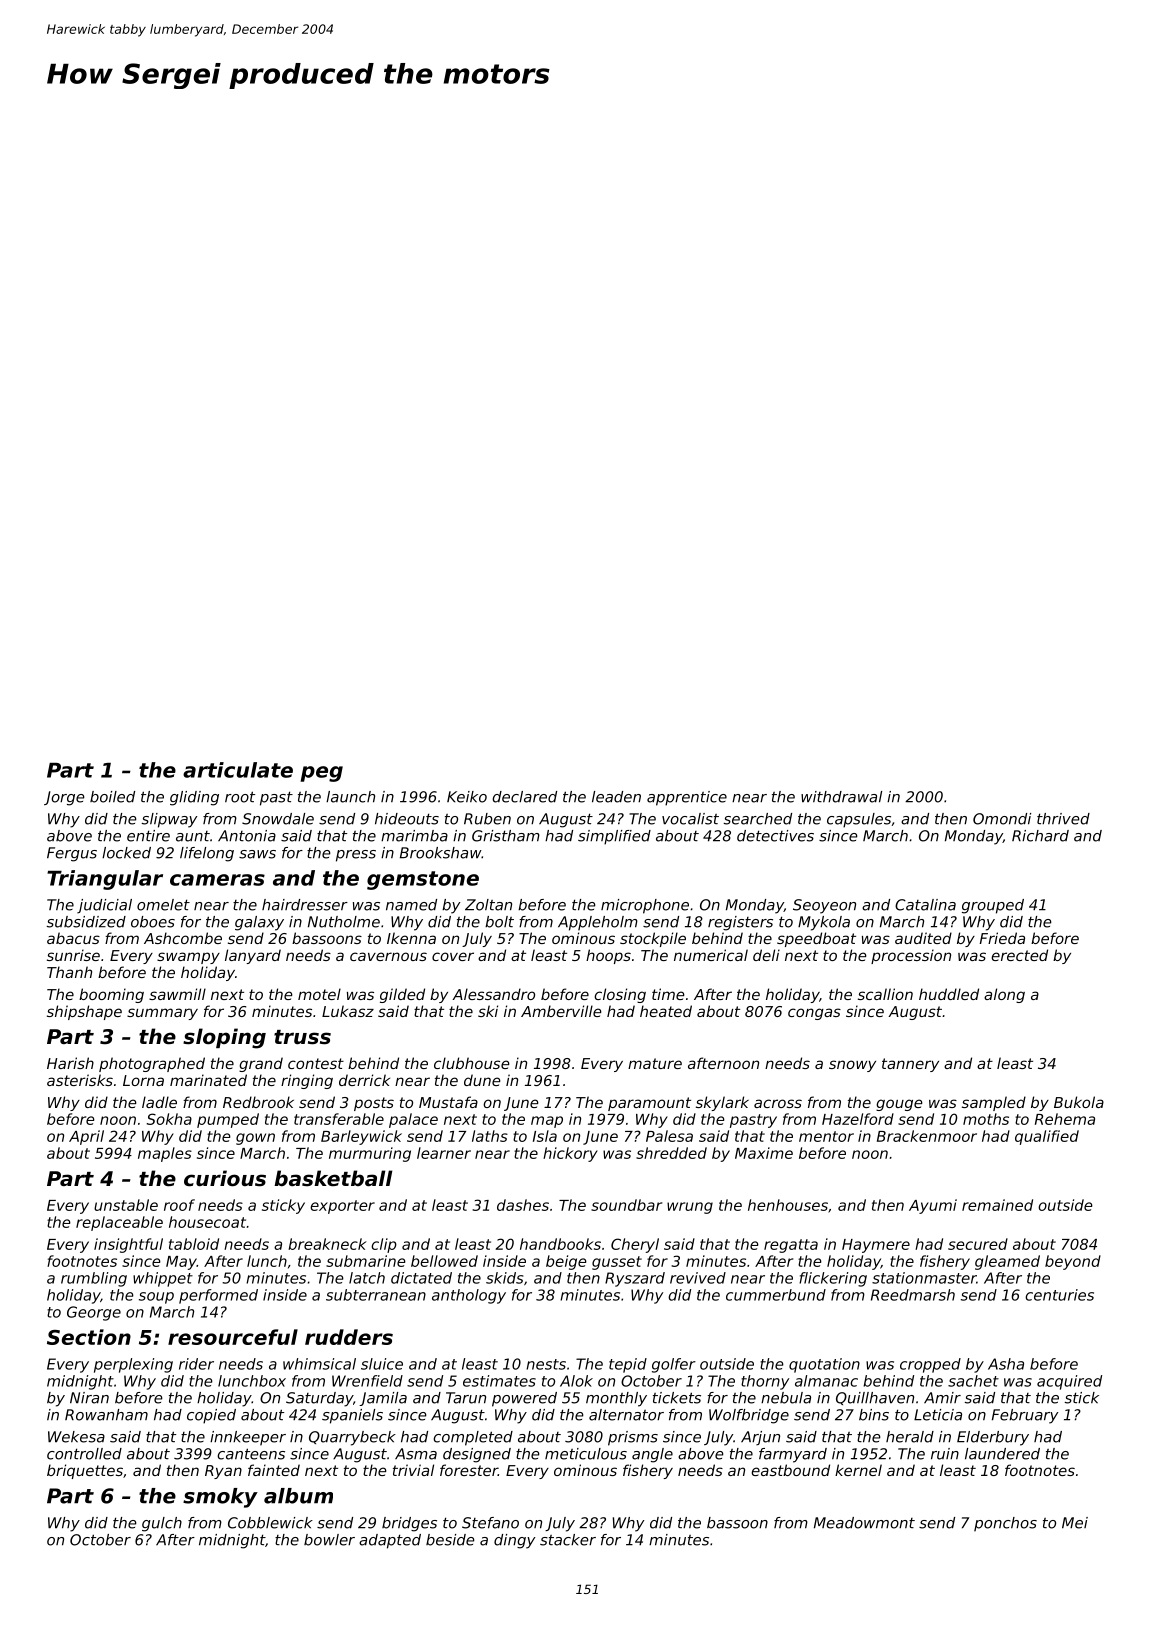  I want to click on gilded, so click(402, 995).
